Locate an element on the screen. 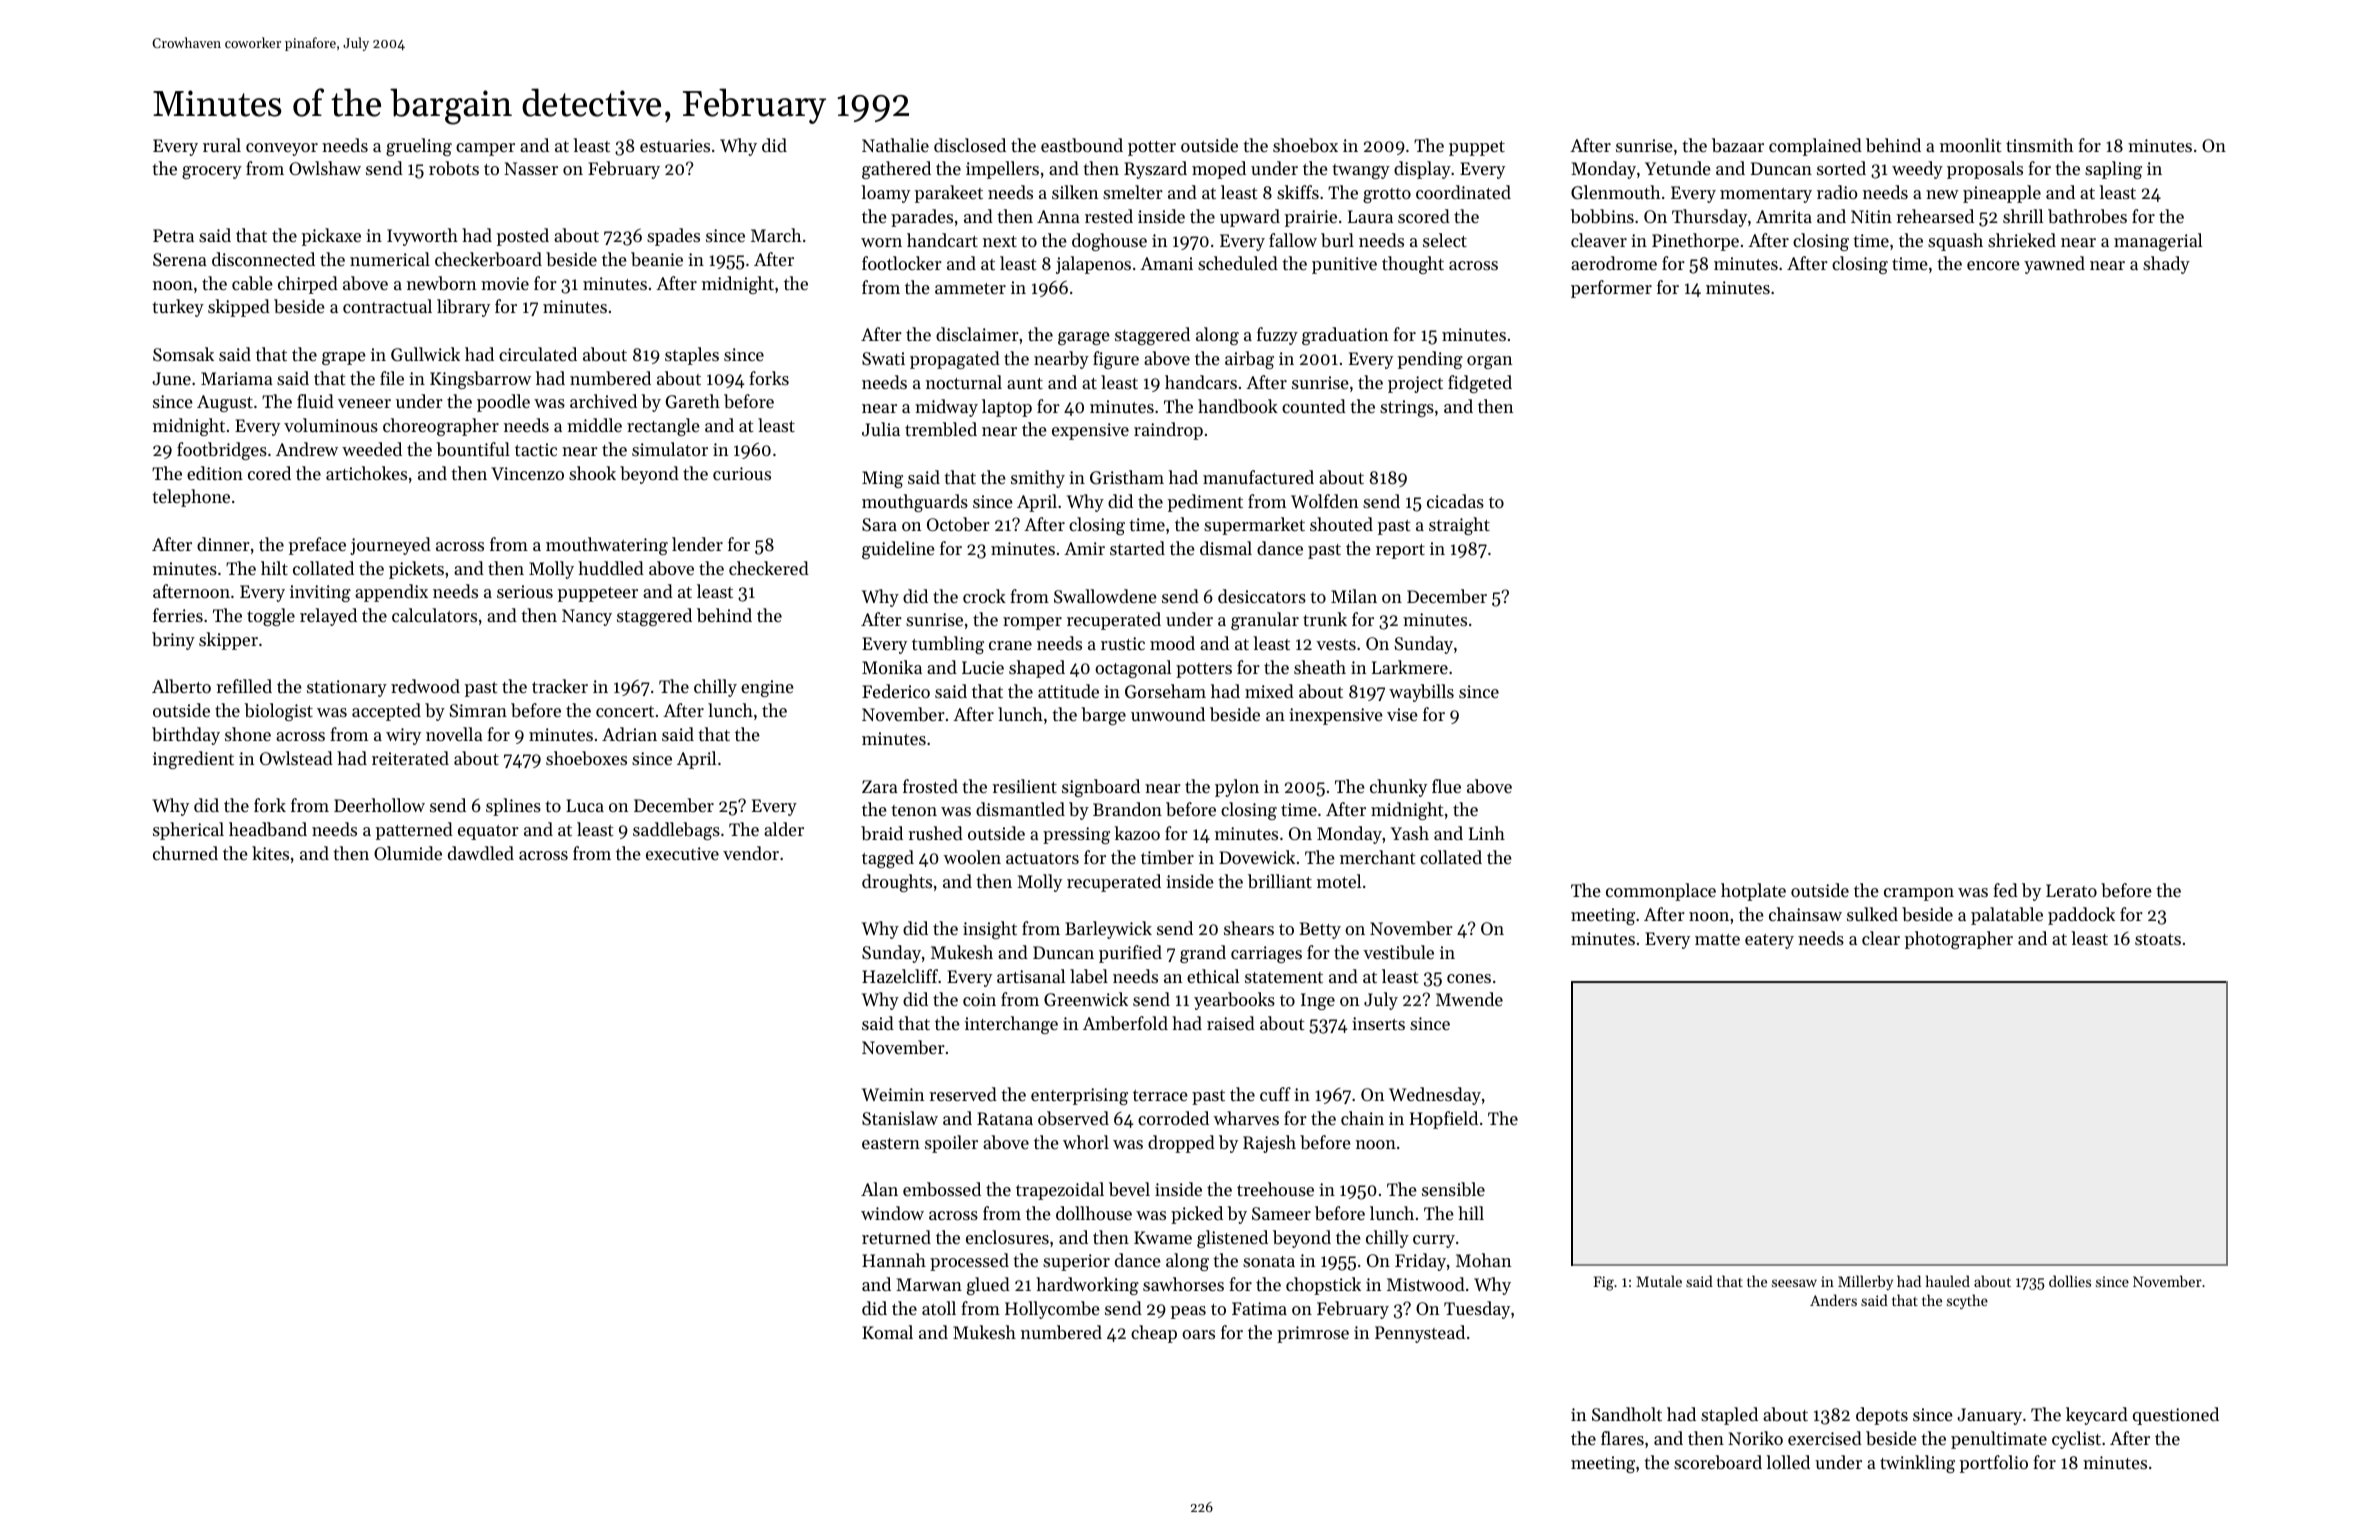 The height and width of the screenshot is (1540, 2380). cyclist is located at coordinates (2076, 1440).
